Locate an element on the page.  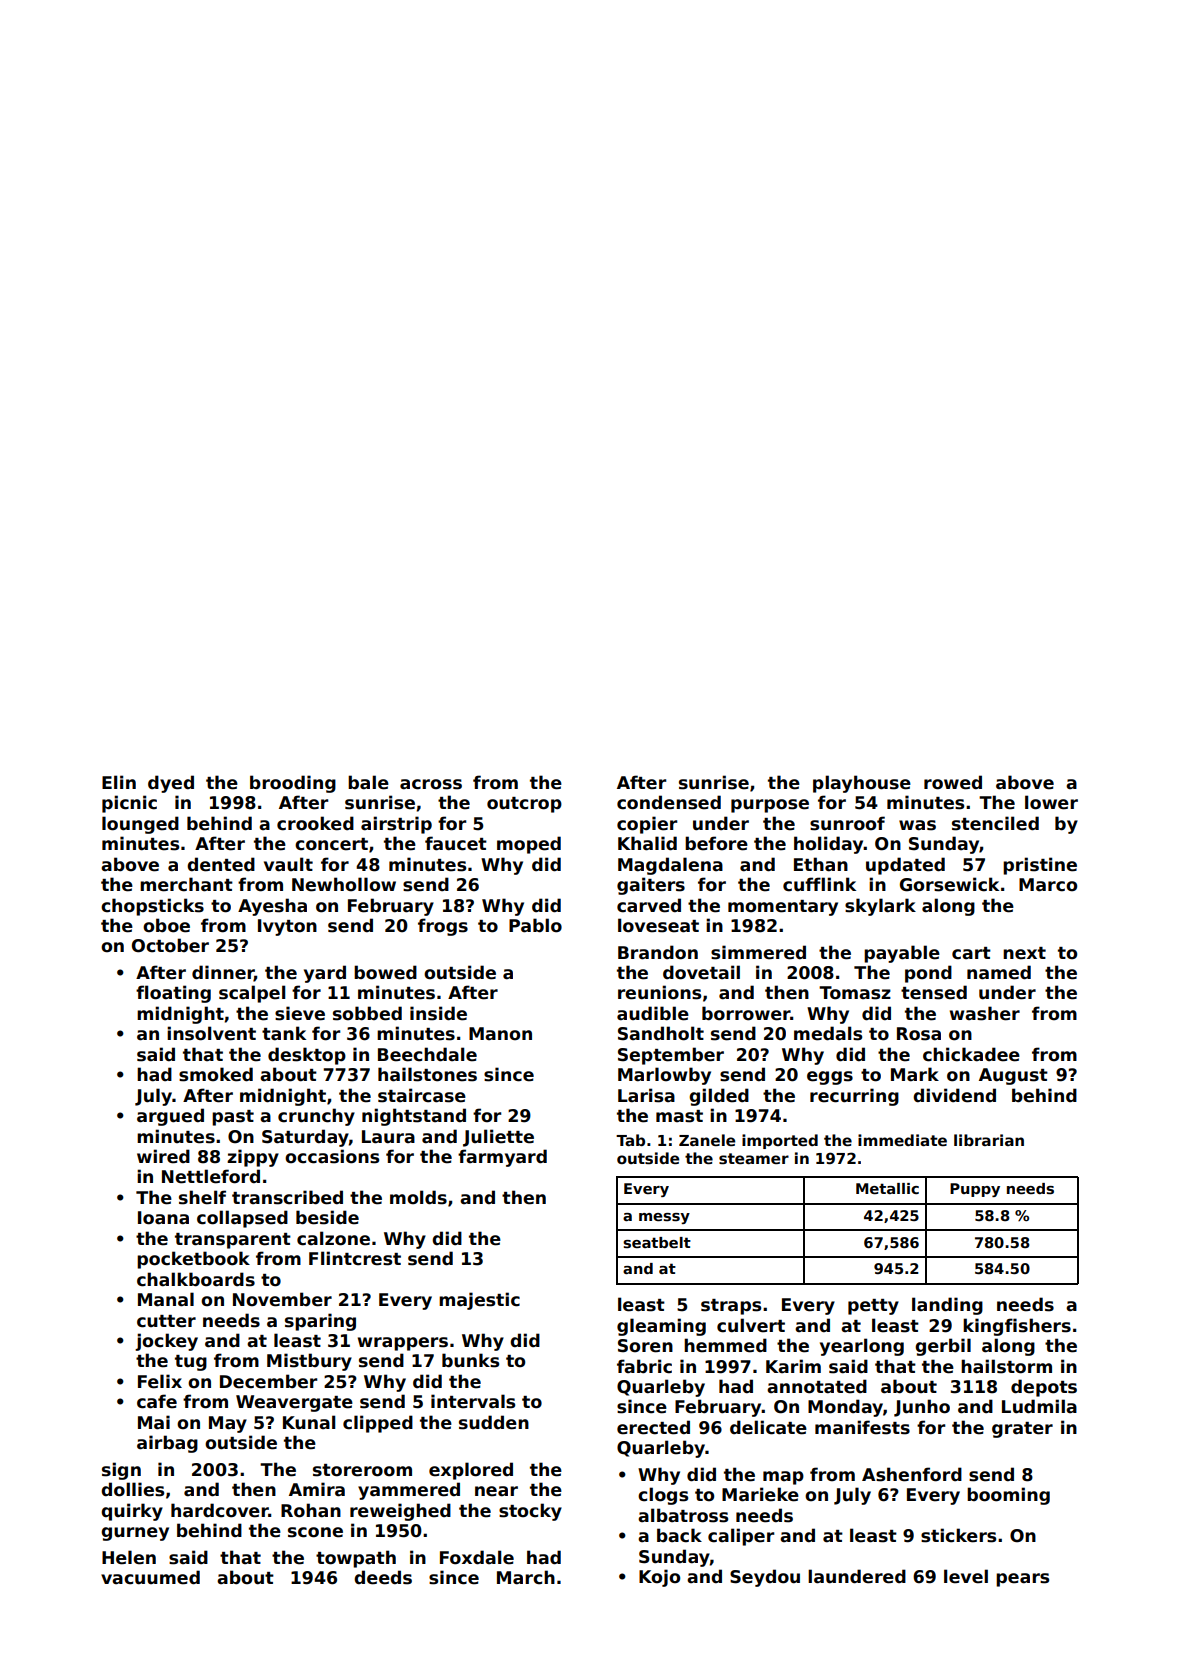
March is located at coordinates (526, 1577).
